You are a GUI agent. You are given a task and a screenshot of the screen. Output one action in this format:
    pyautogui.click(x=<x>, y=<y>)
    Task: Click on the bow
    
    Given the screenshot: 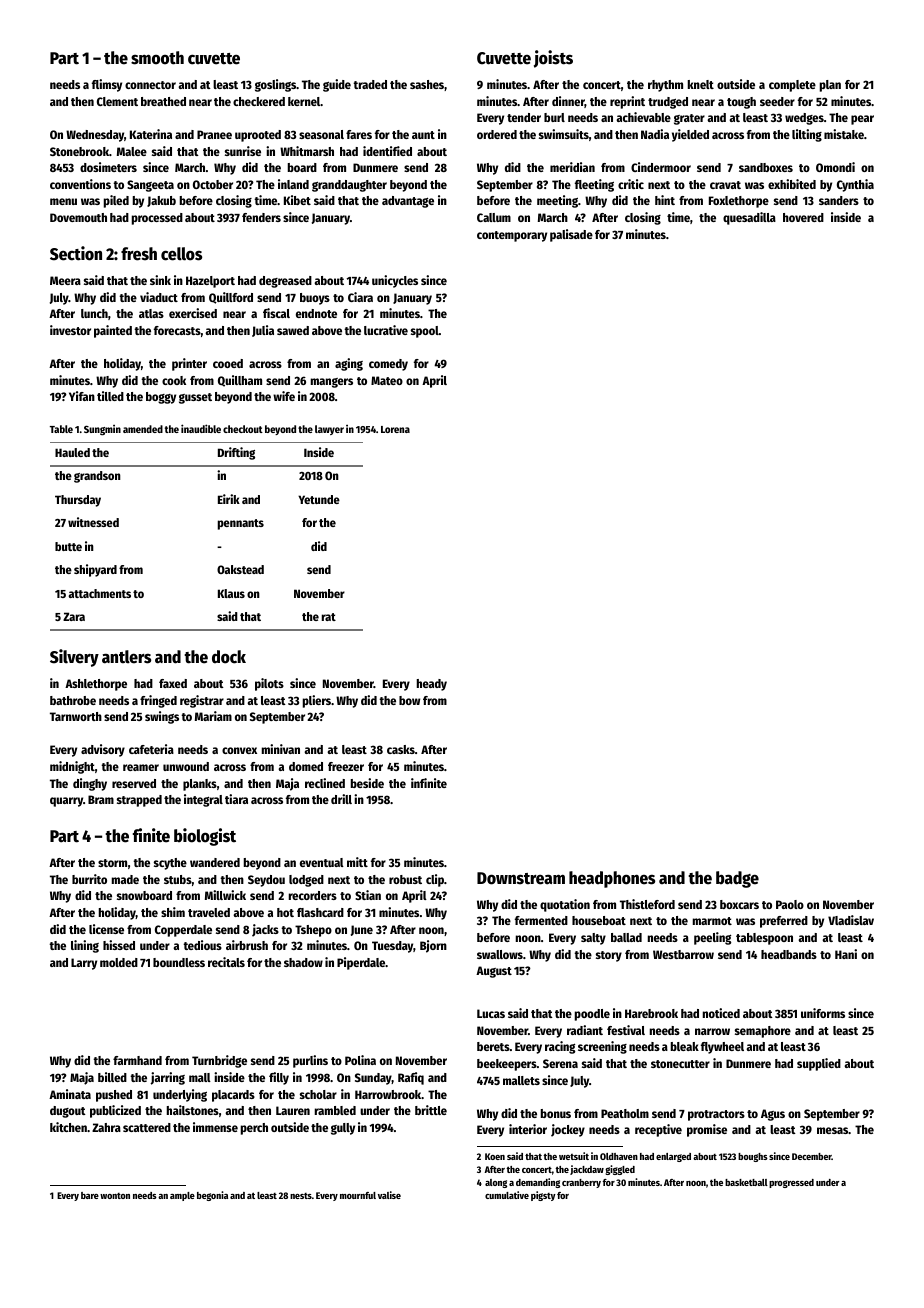 What is the action you would take?
    pyautogui.click(x=409, y=700)
